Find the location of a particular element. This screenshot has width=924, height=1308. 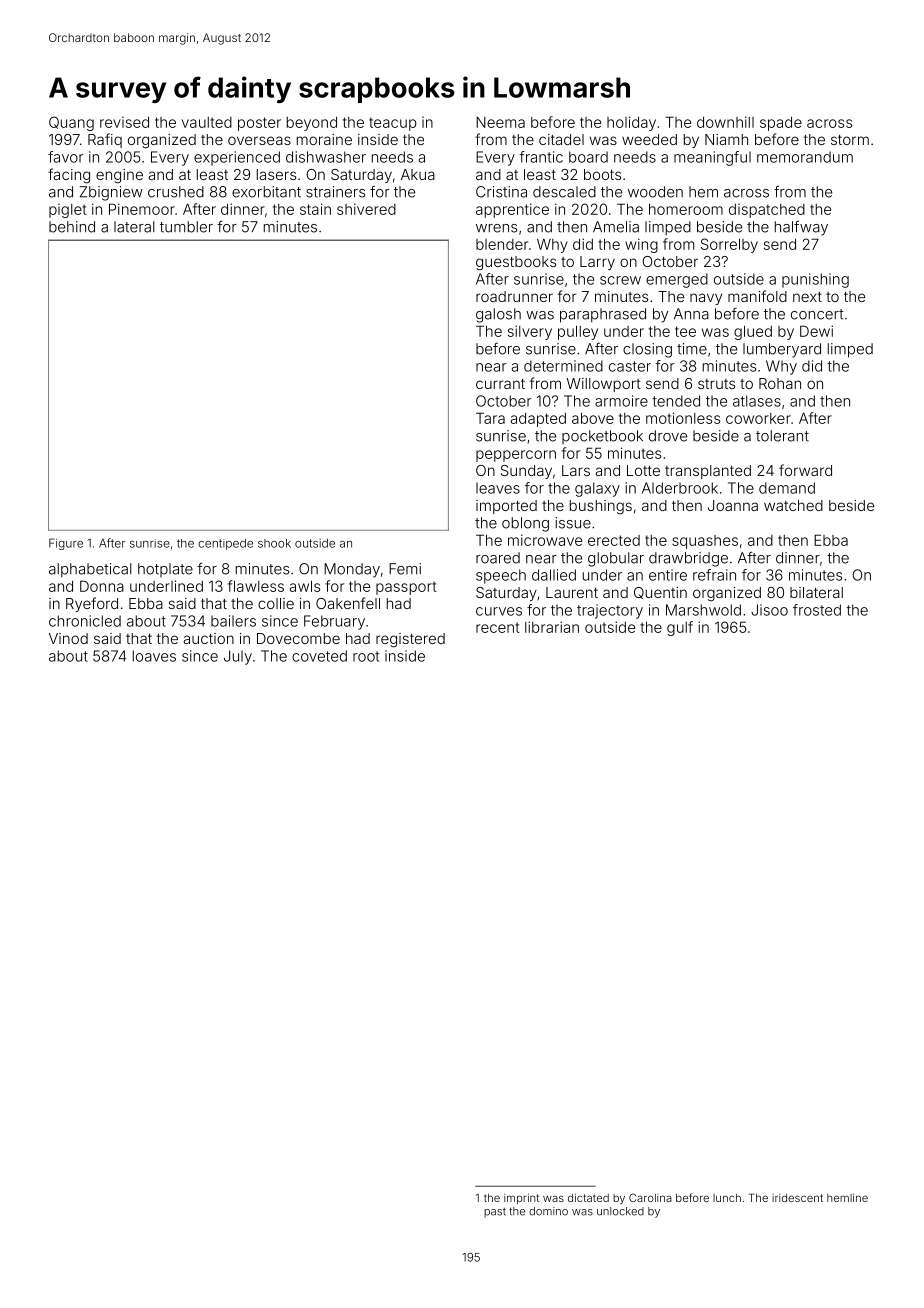

coworker is located at coordinates (758, 418).
